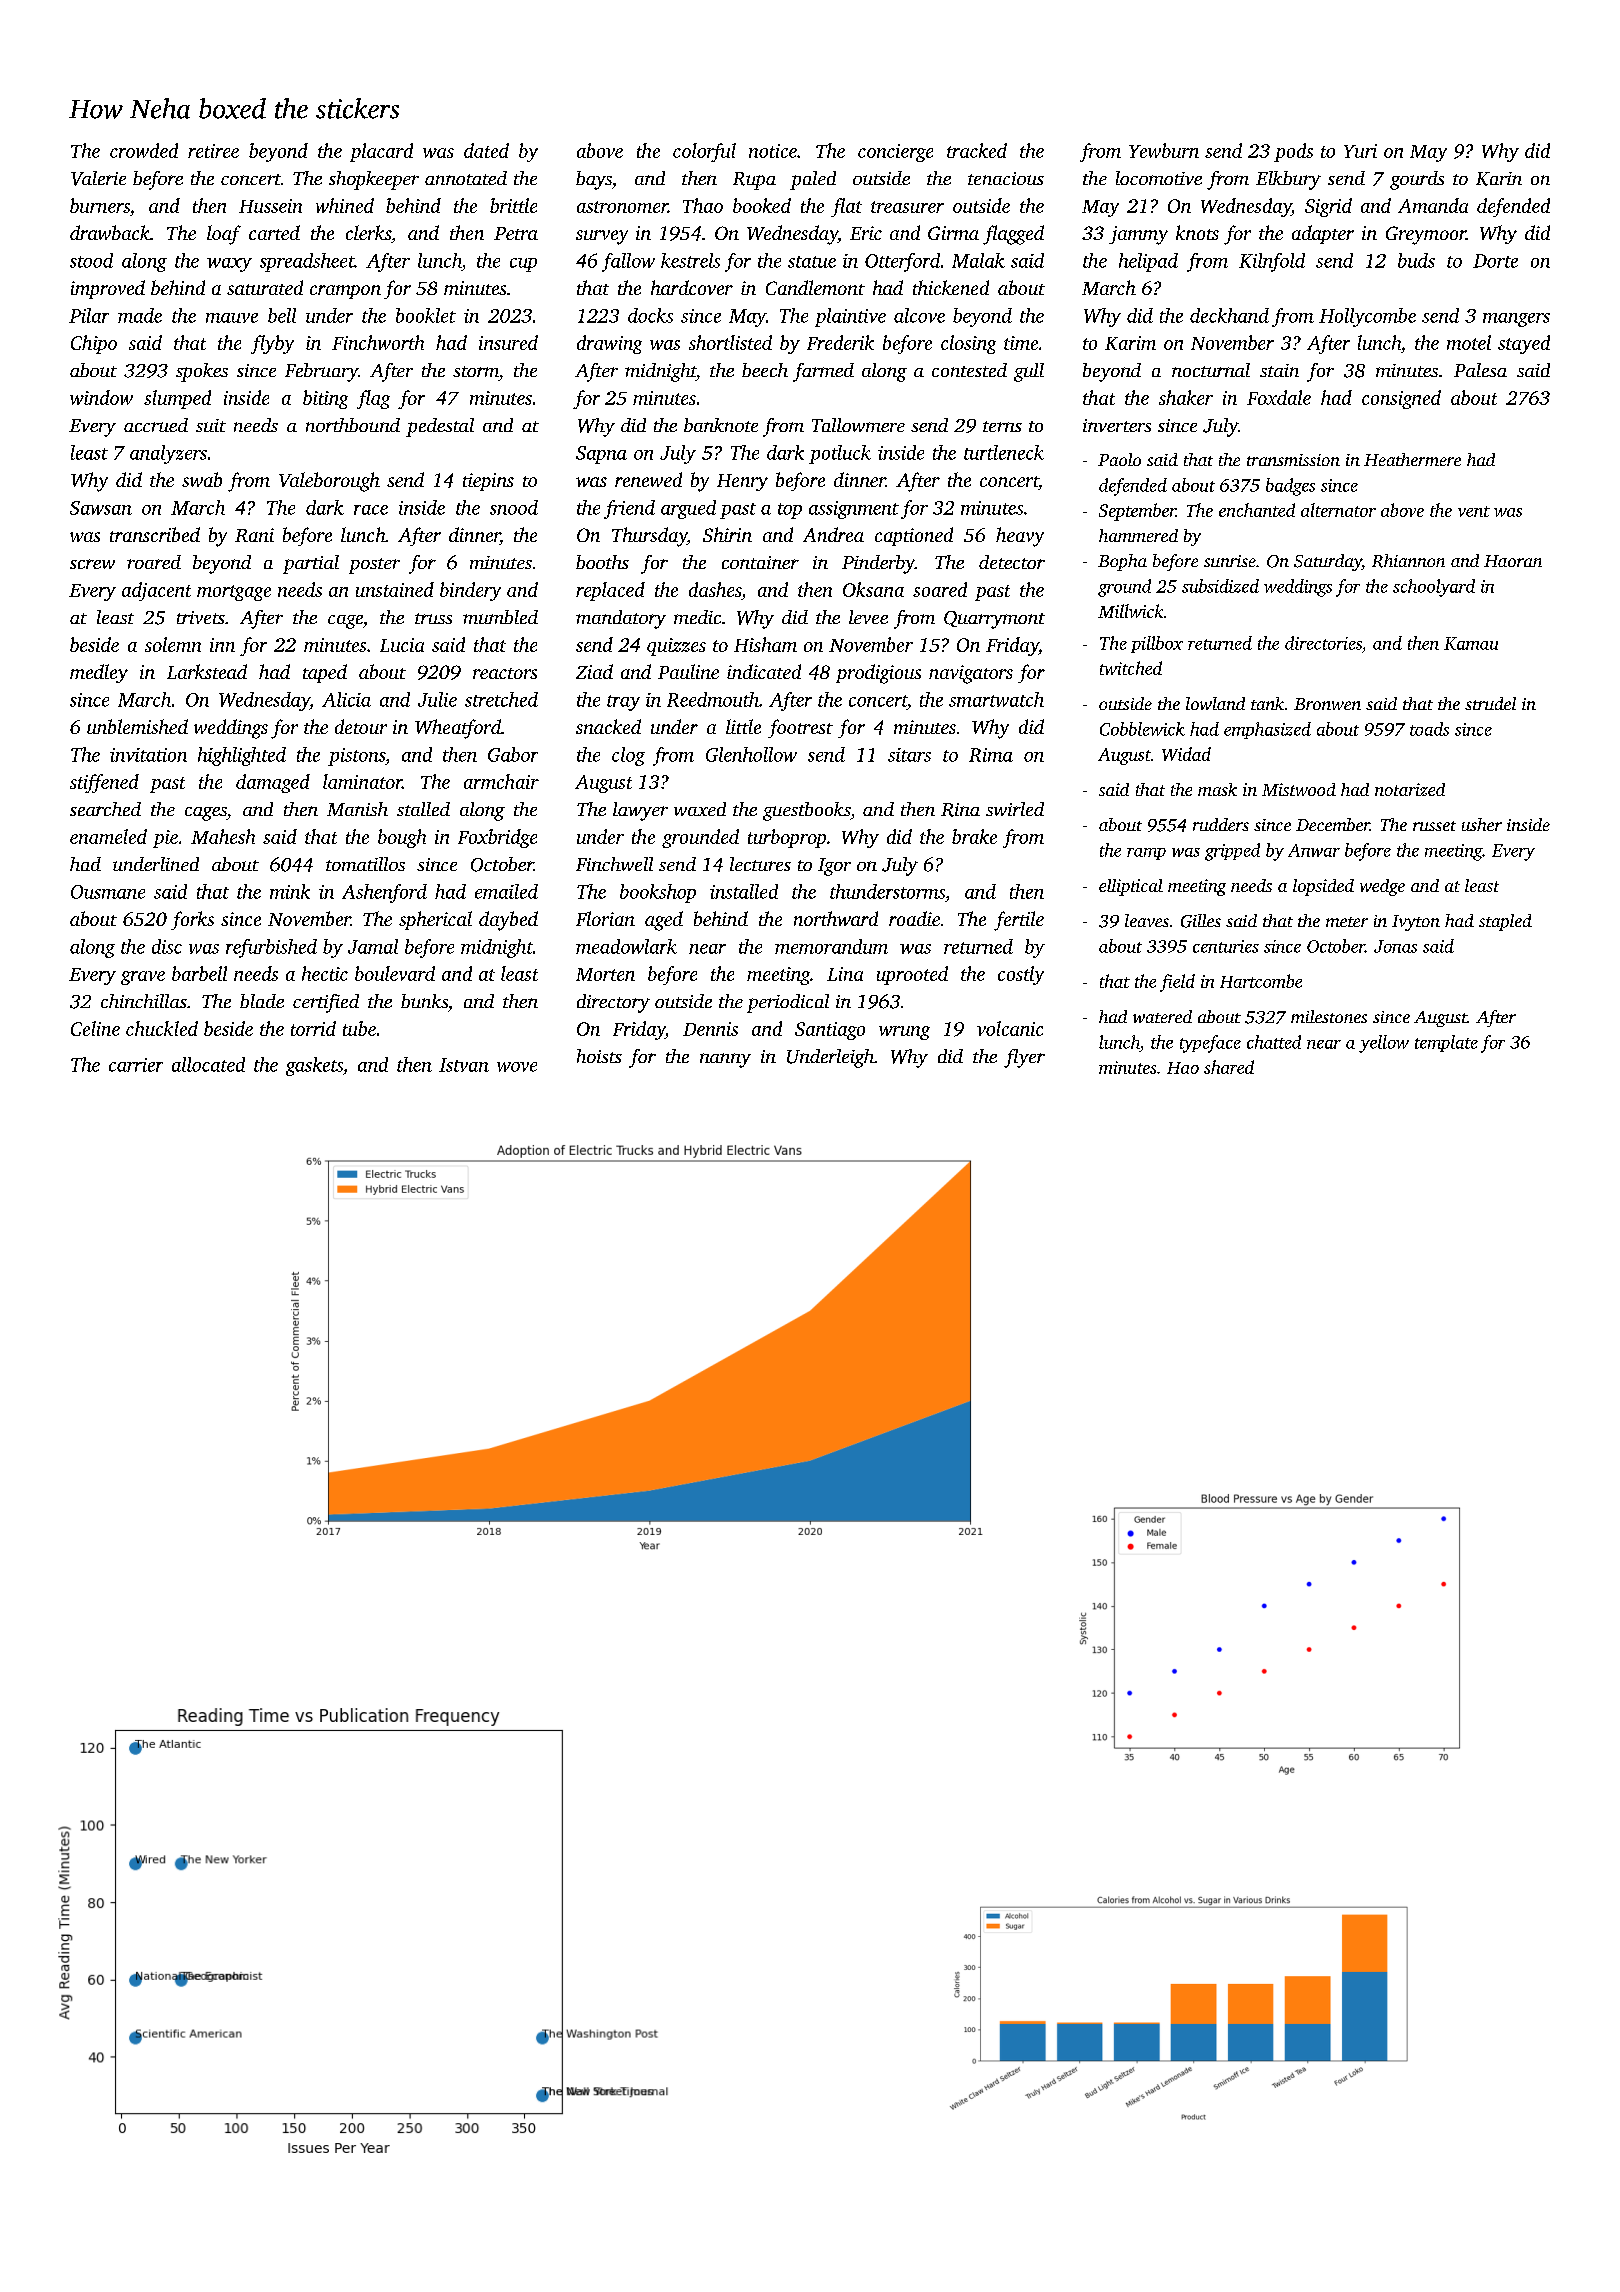 The height and width of the image is (2292, 1620). Describe the element at coordinates (314, 1066) in the image. I see `gaskets` at that location.
